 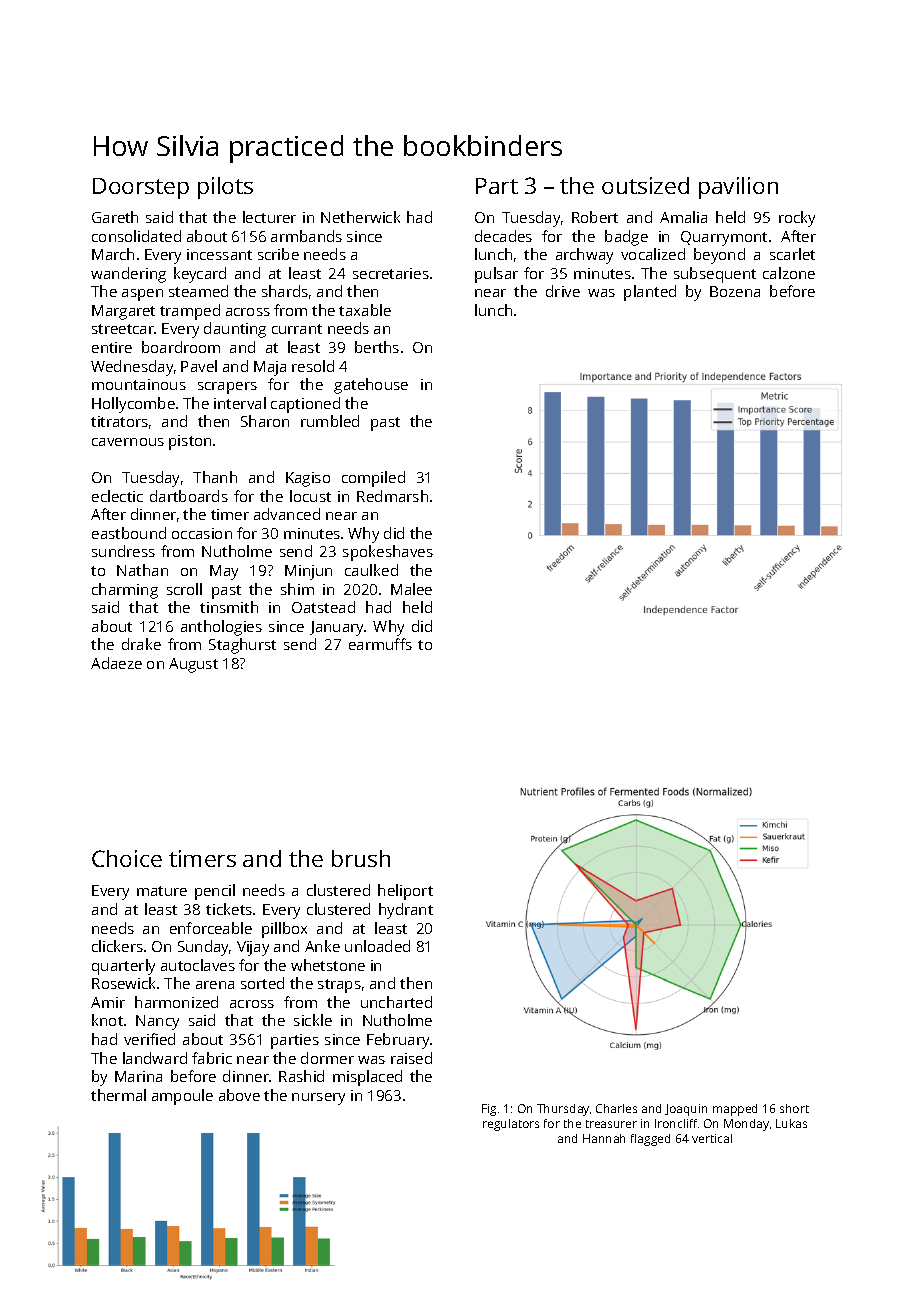 What do you see at coordinates (735, 1110) in the page?
I see `mapped` at bounding box center [735, 1110].
